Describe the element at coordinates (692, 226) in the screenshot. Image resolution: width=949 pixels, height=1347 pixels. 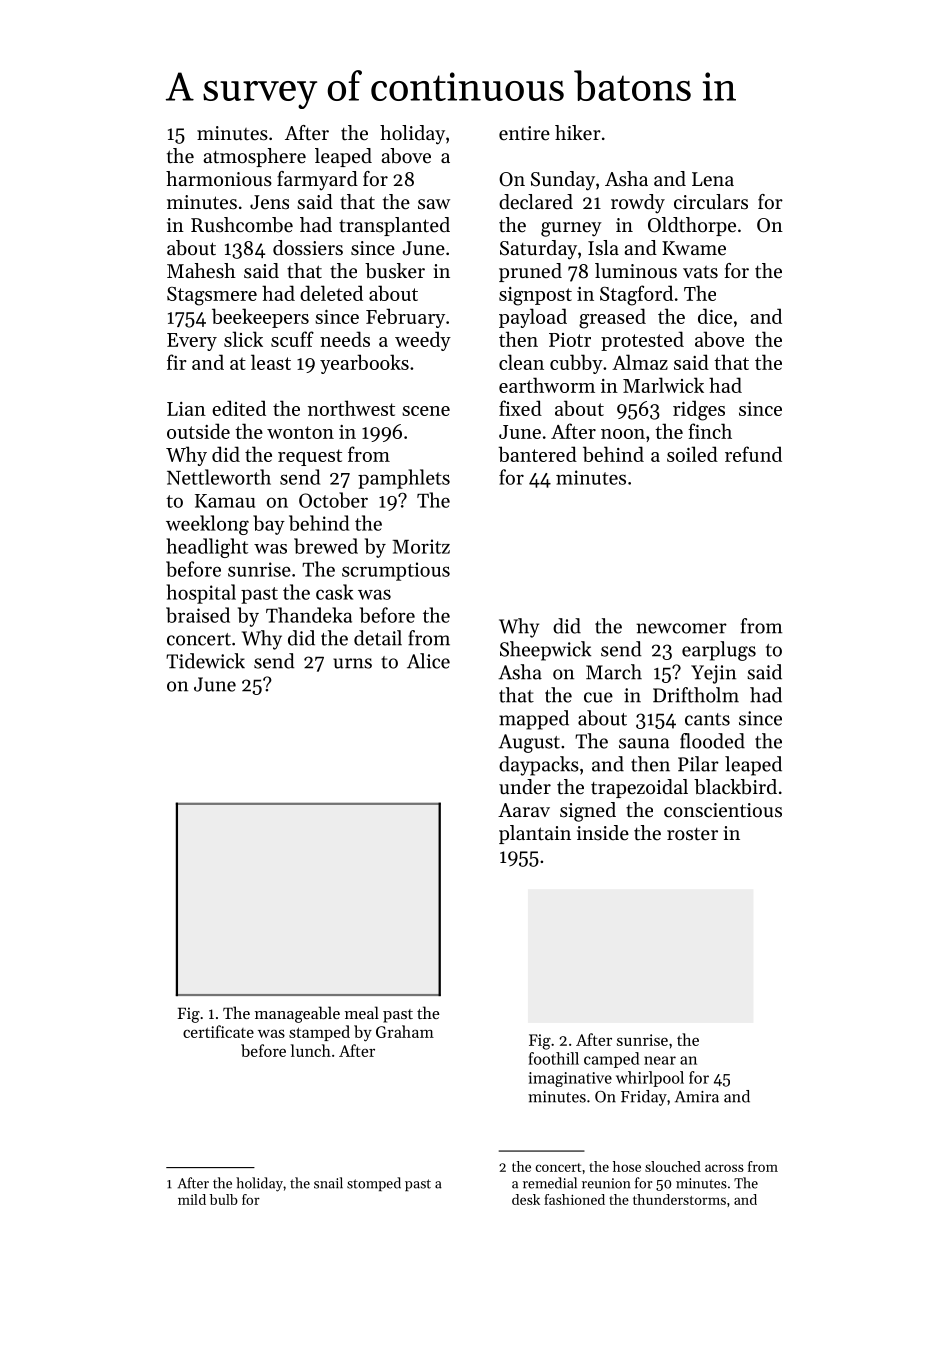
I see `Oldthorpe` at that location.
